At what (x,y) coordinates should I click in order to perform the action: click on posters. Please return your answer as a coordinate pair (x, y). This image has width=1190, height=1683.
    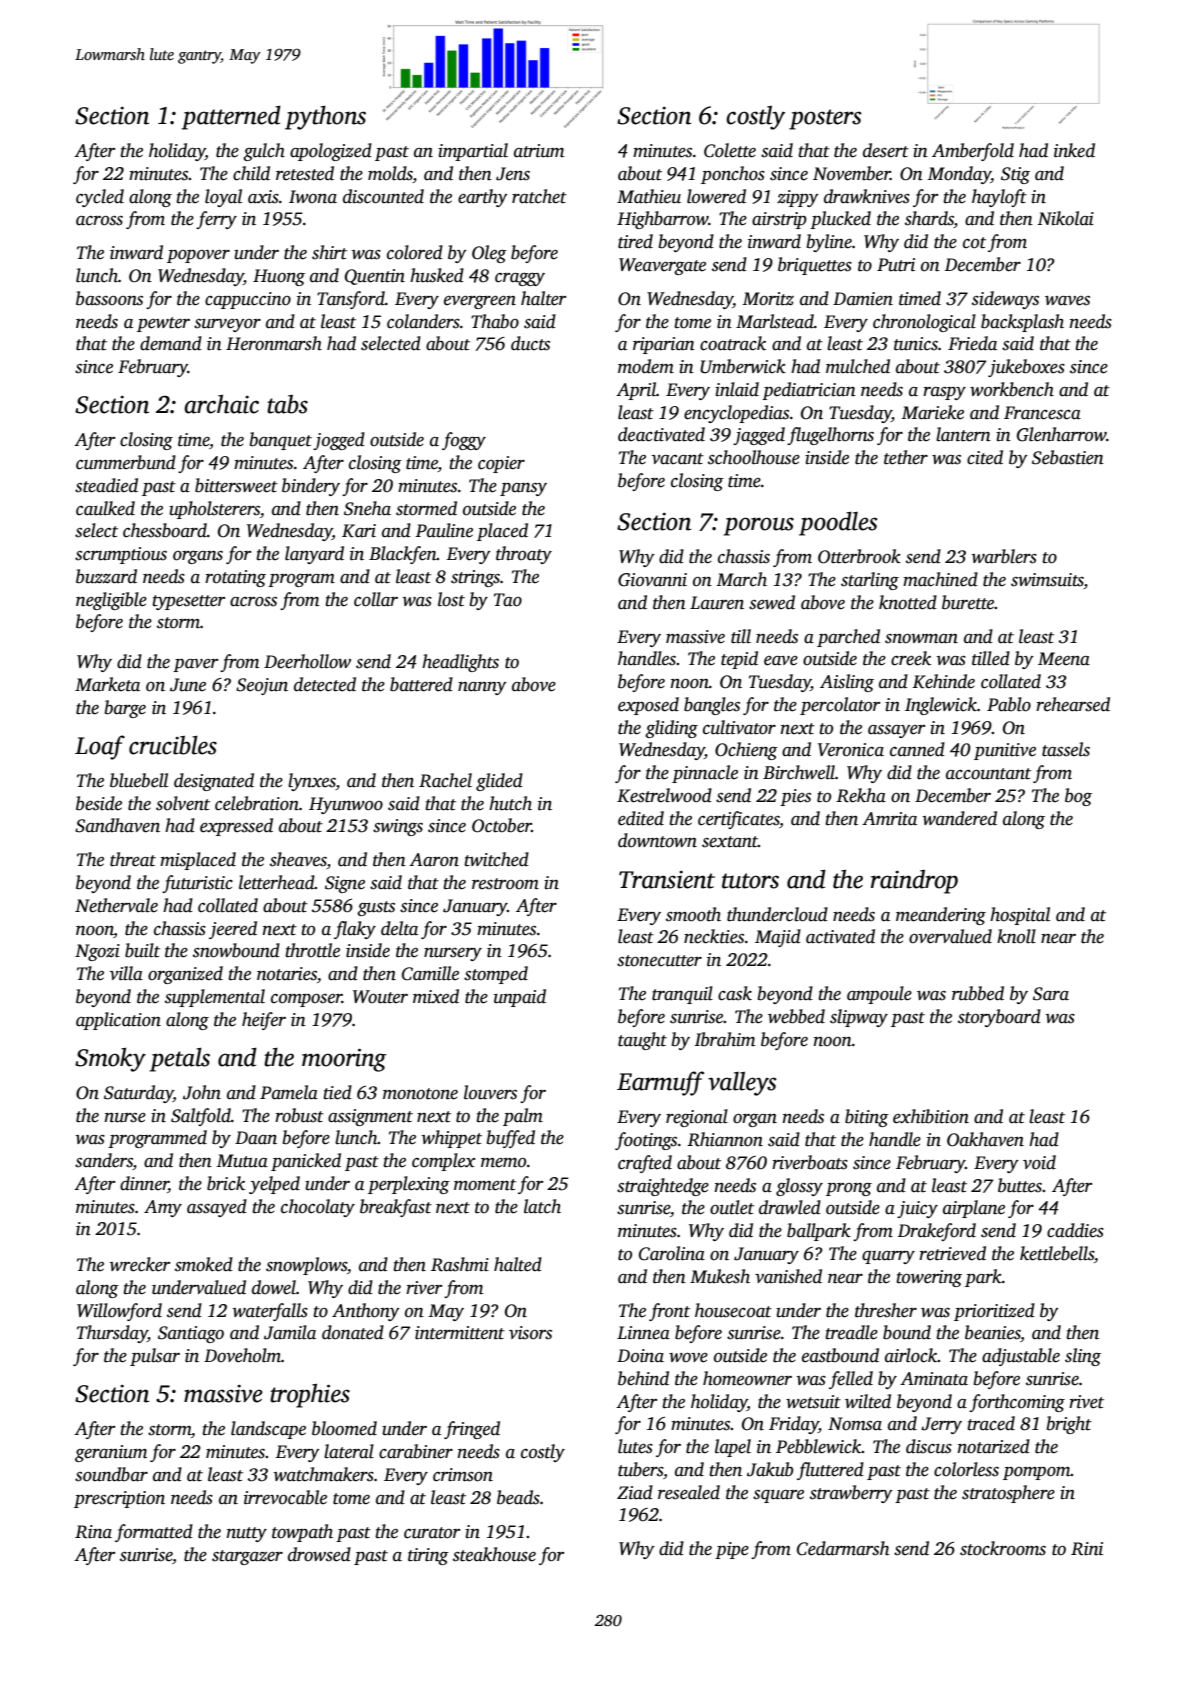
    Looking at the image, I should click on (825, 119).
